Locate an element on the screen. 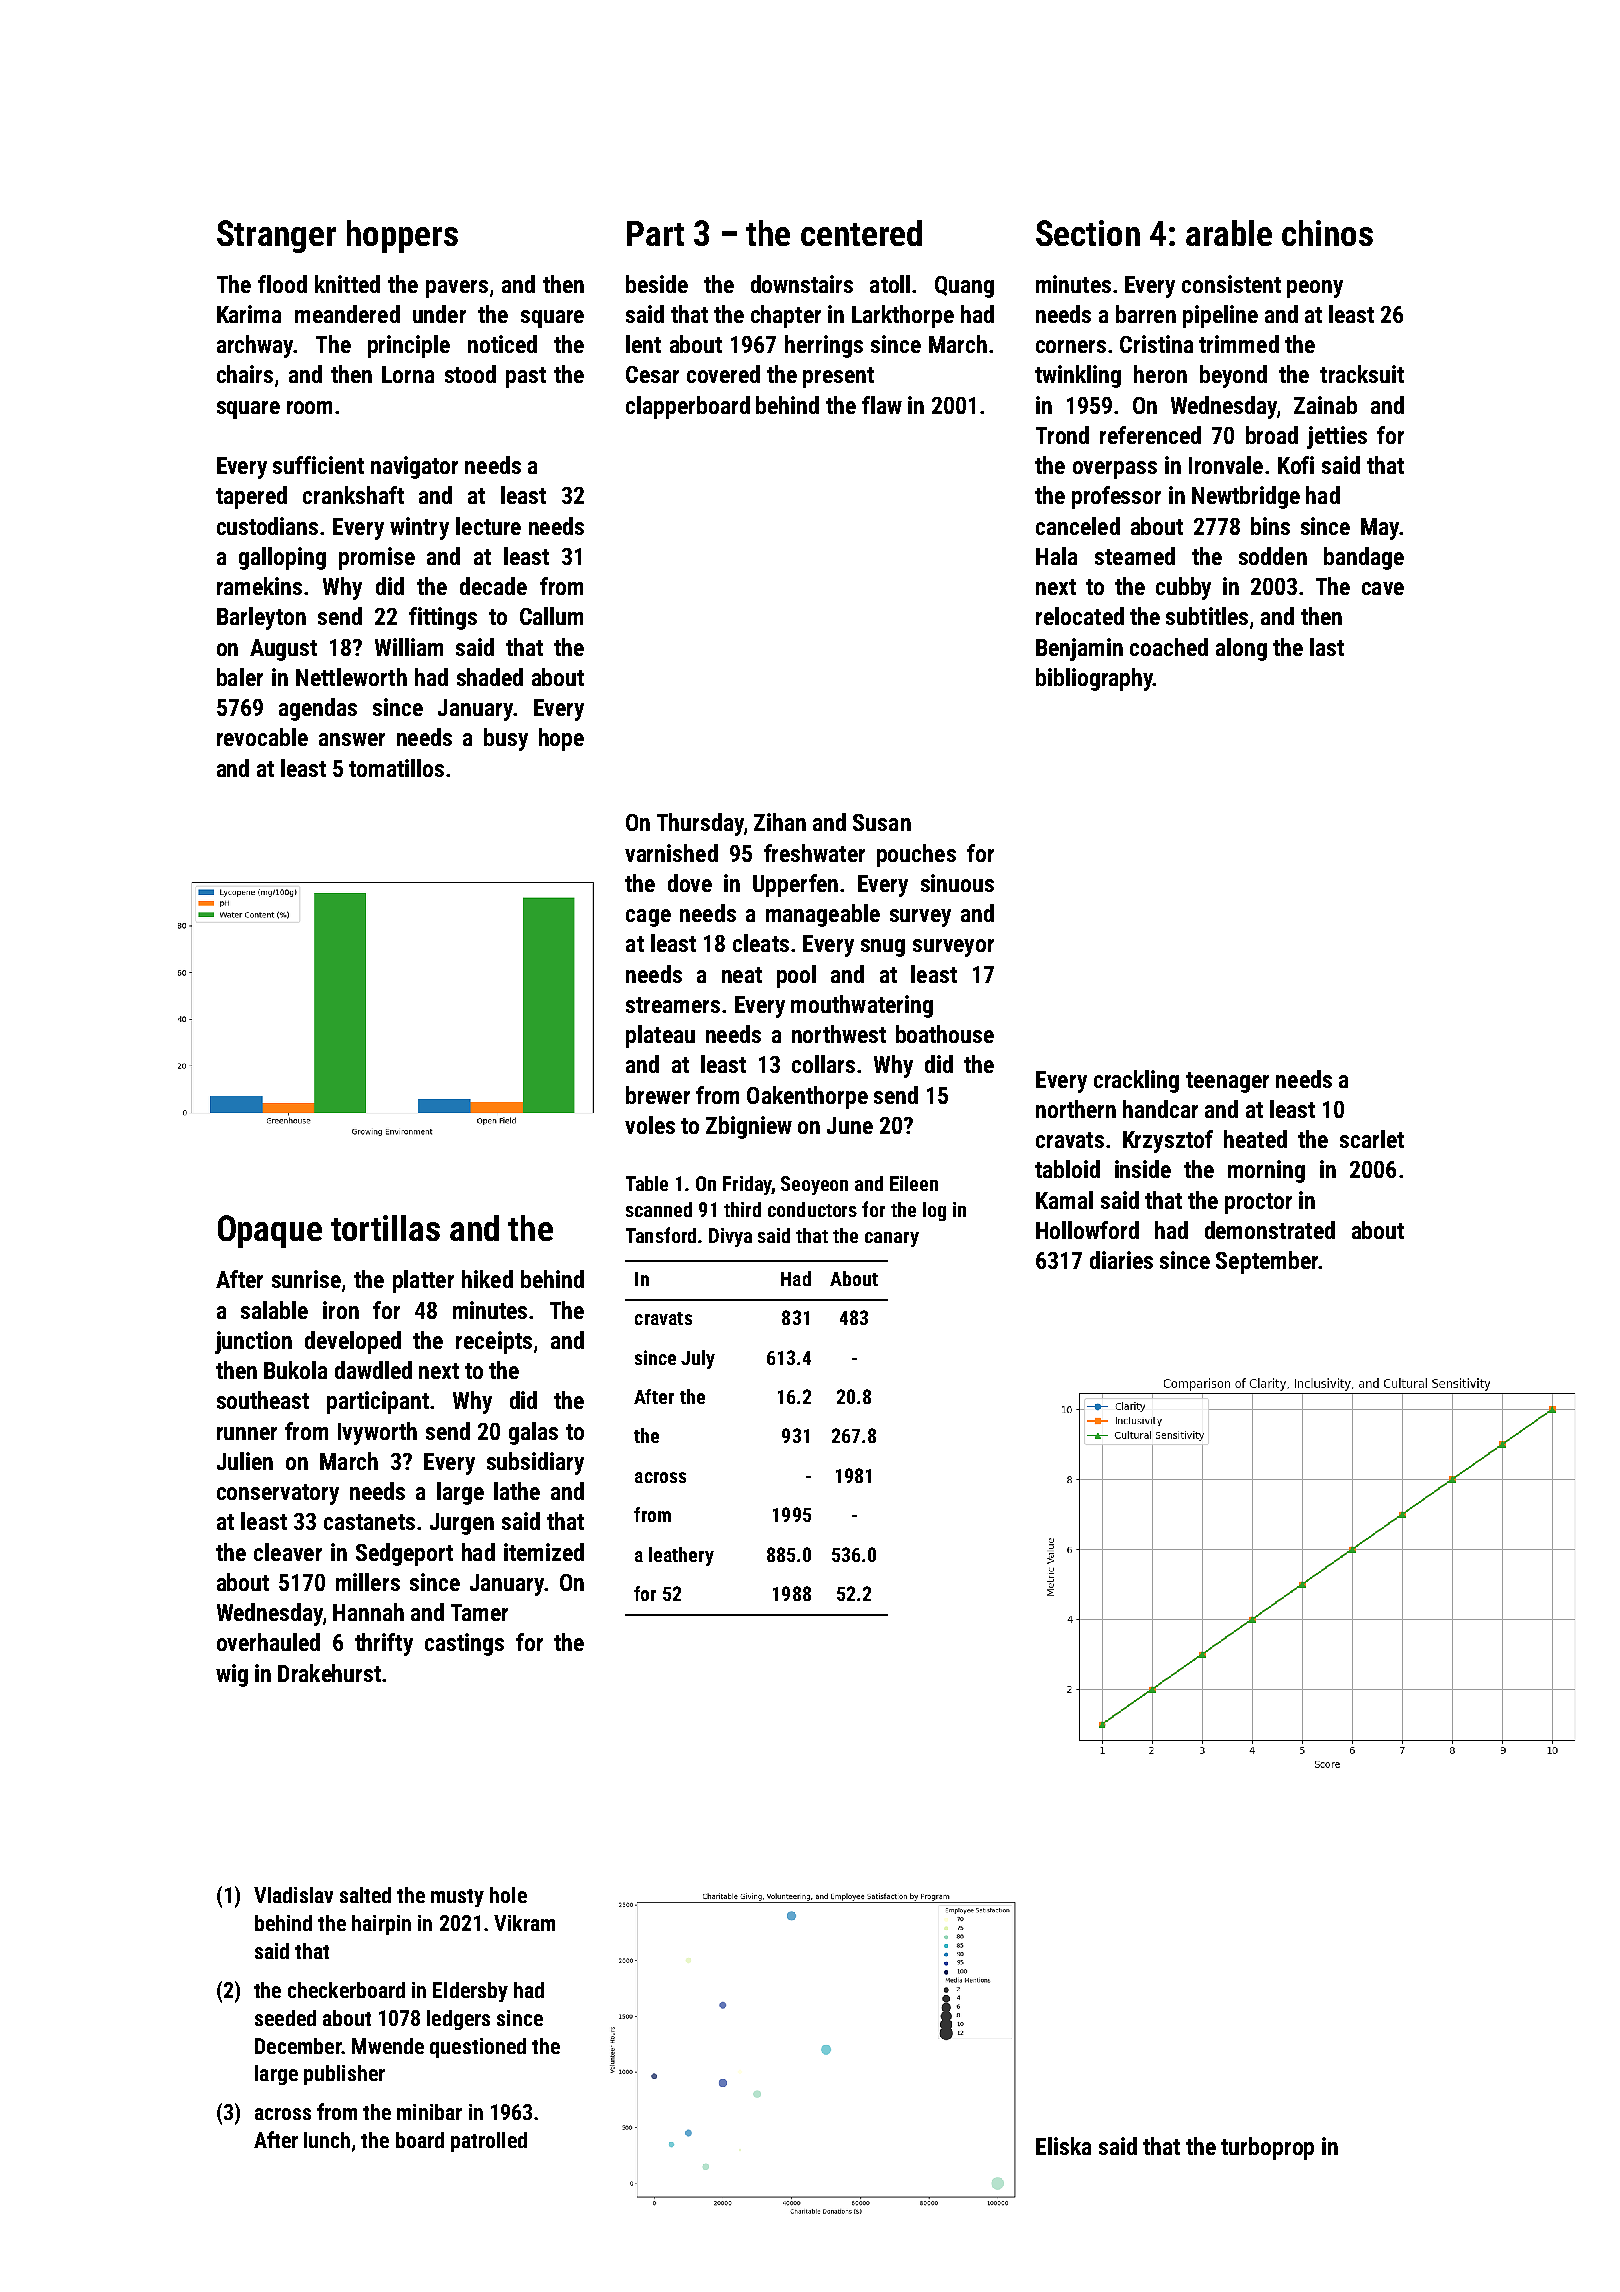 Image resolution: width=1620 pixels, height=2292 pixels. referenced is located at coordinates (1150, 435).
